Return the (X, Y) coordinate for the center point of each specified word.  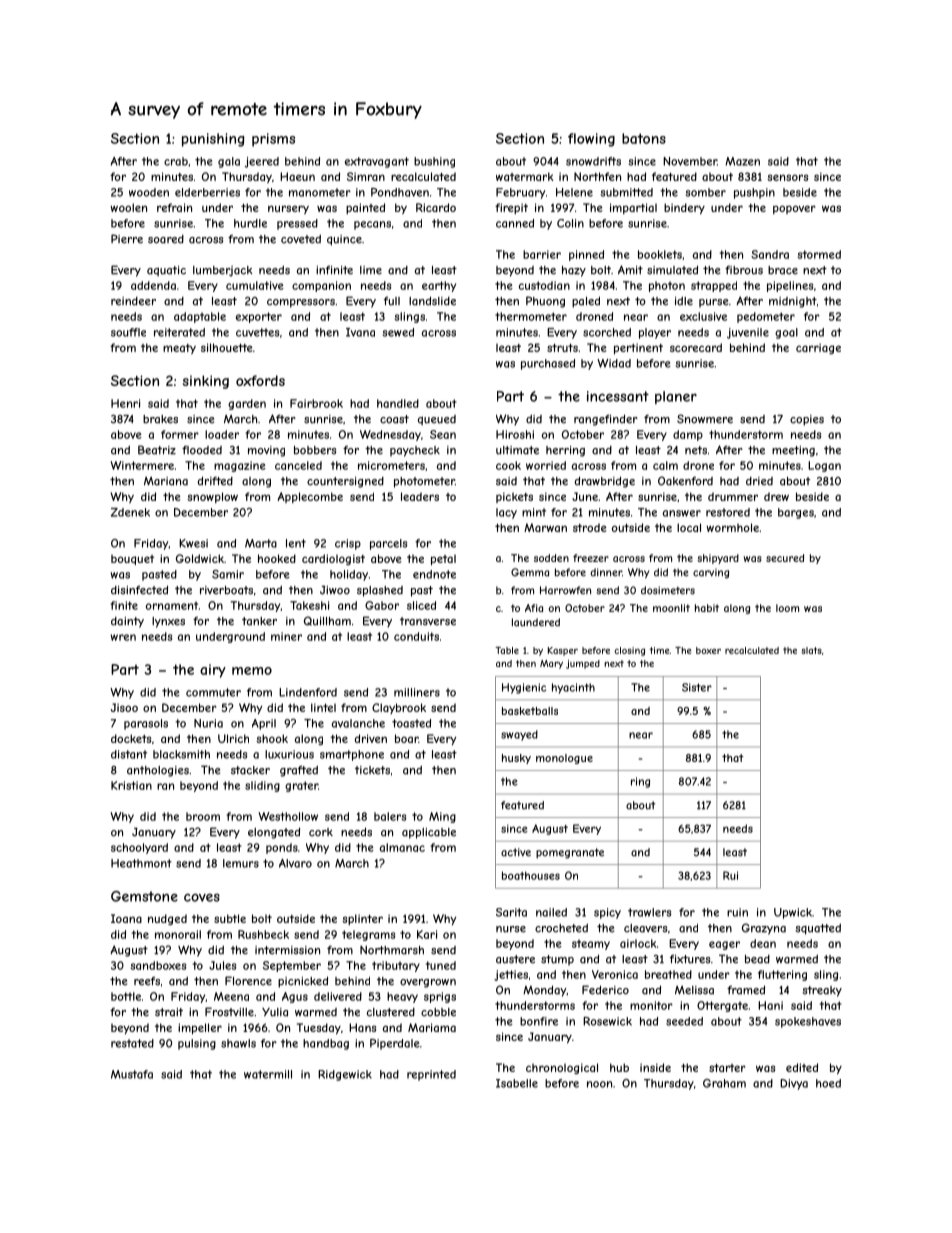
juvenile (748, 333)
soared (166, 239)
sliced (421, 605)
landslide (432, 301)
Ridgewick (345, 1075)
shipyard (718, 559)
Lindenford (308, 692)
